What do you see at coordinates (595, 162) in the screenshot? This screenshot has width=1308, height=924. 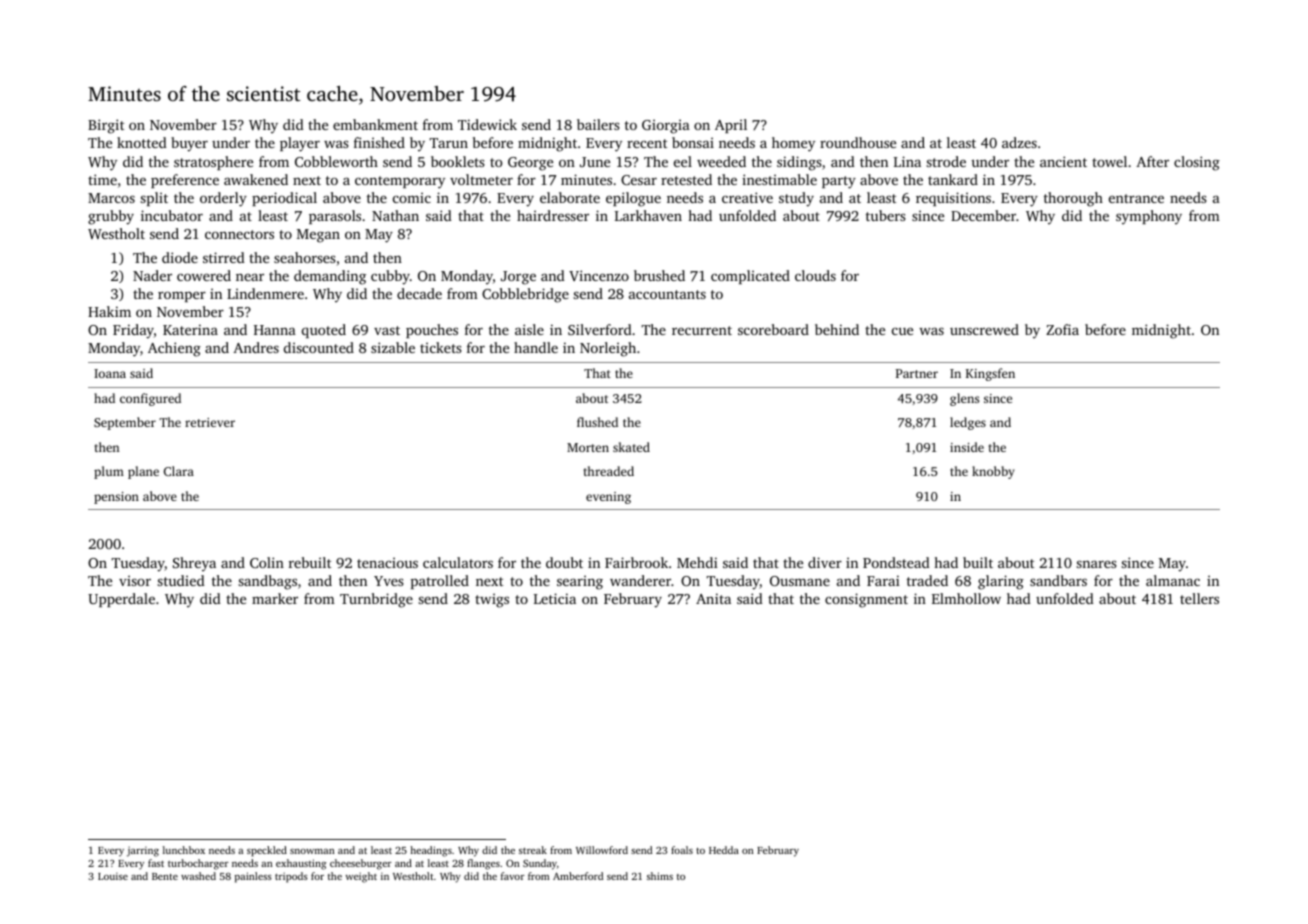 I see `June` at bounding box center [595, 162].
